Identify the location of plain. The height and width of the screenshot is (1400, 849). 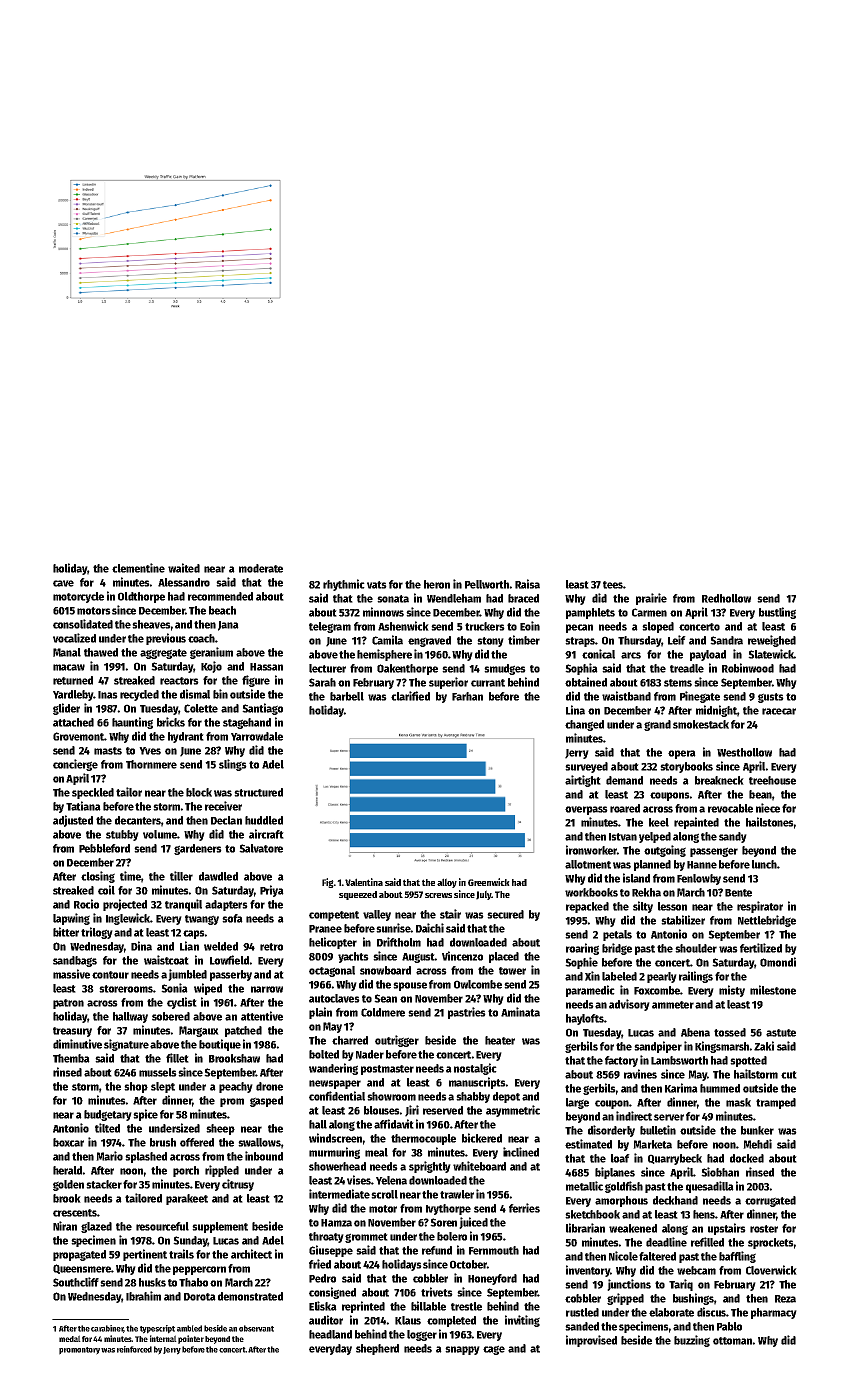
(320, 1013).
